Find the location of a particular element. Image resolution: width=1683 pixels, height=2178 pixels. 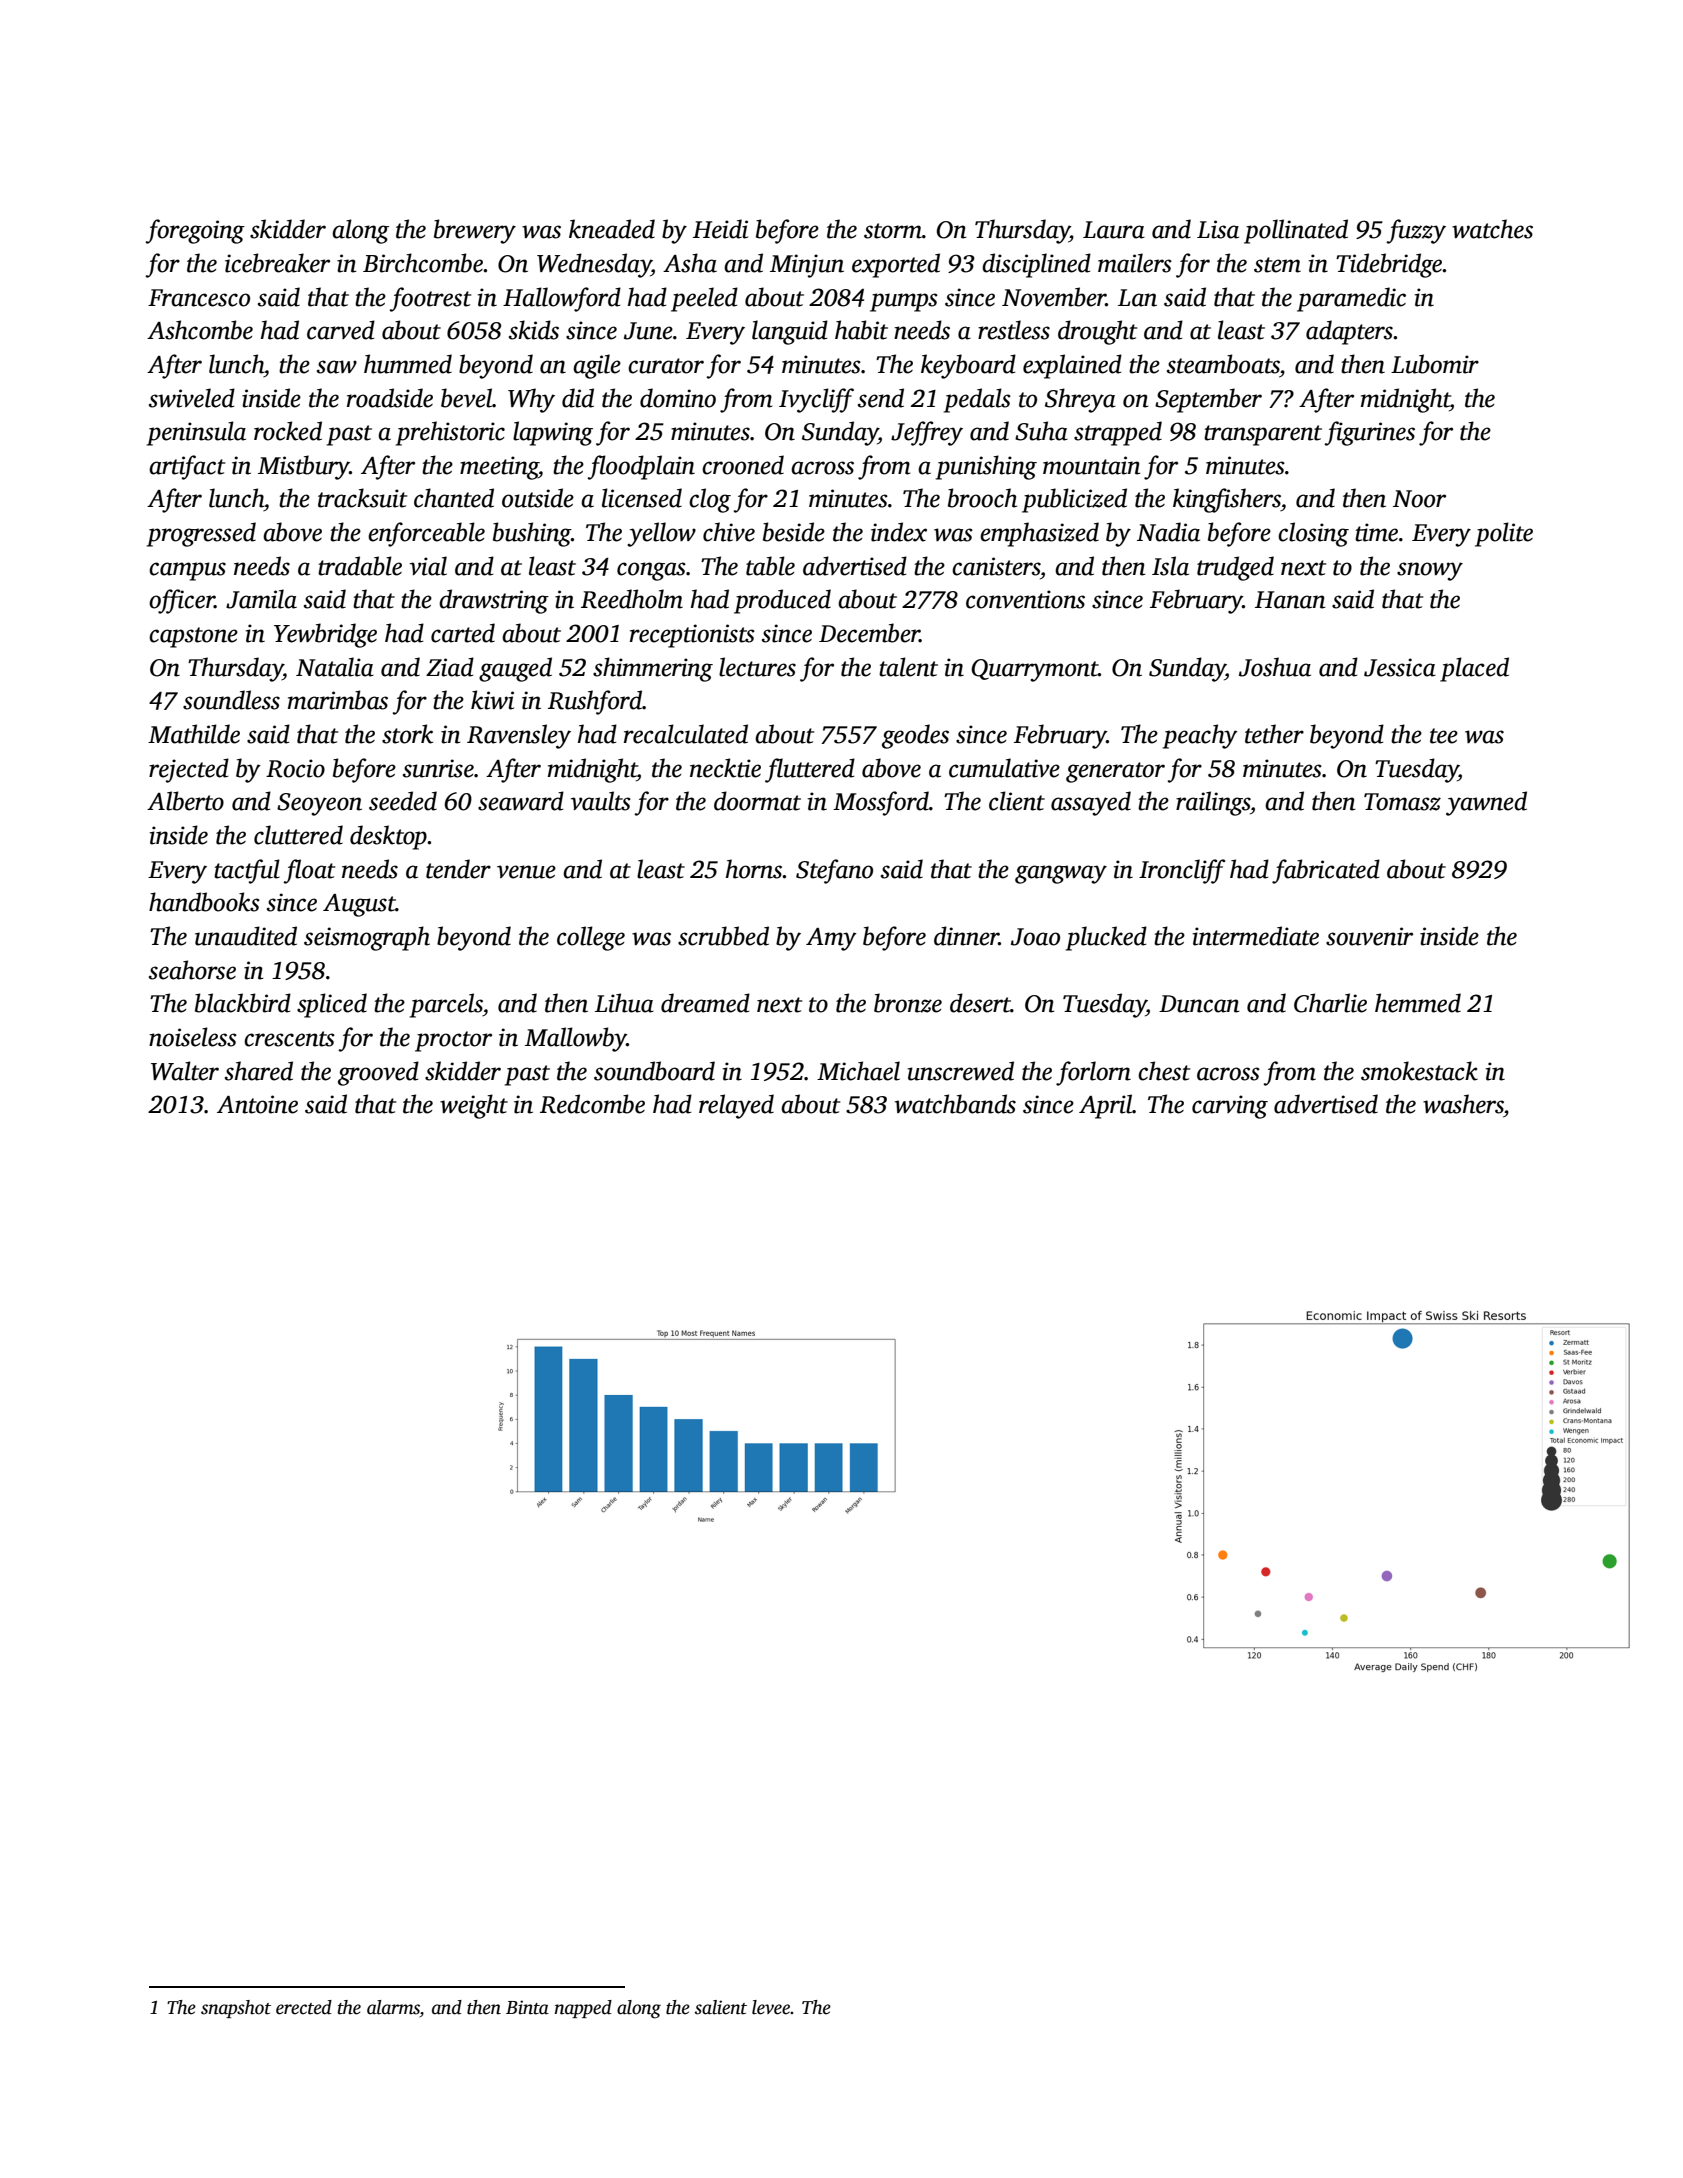

paramedic is located at coordinates (1351, 299).
